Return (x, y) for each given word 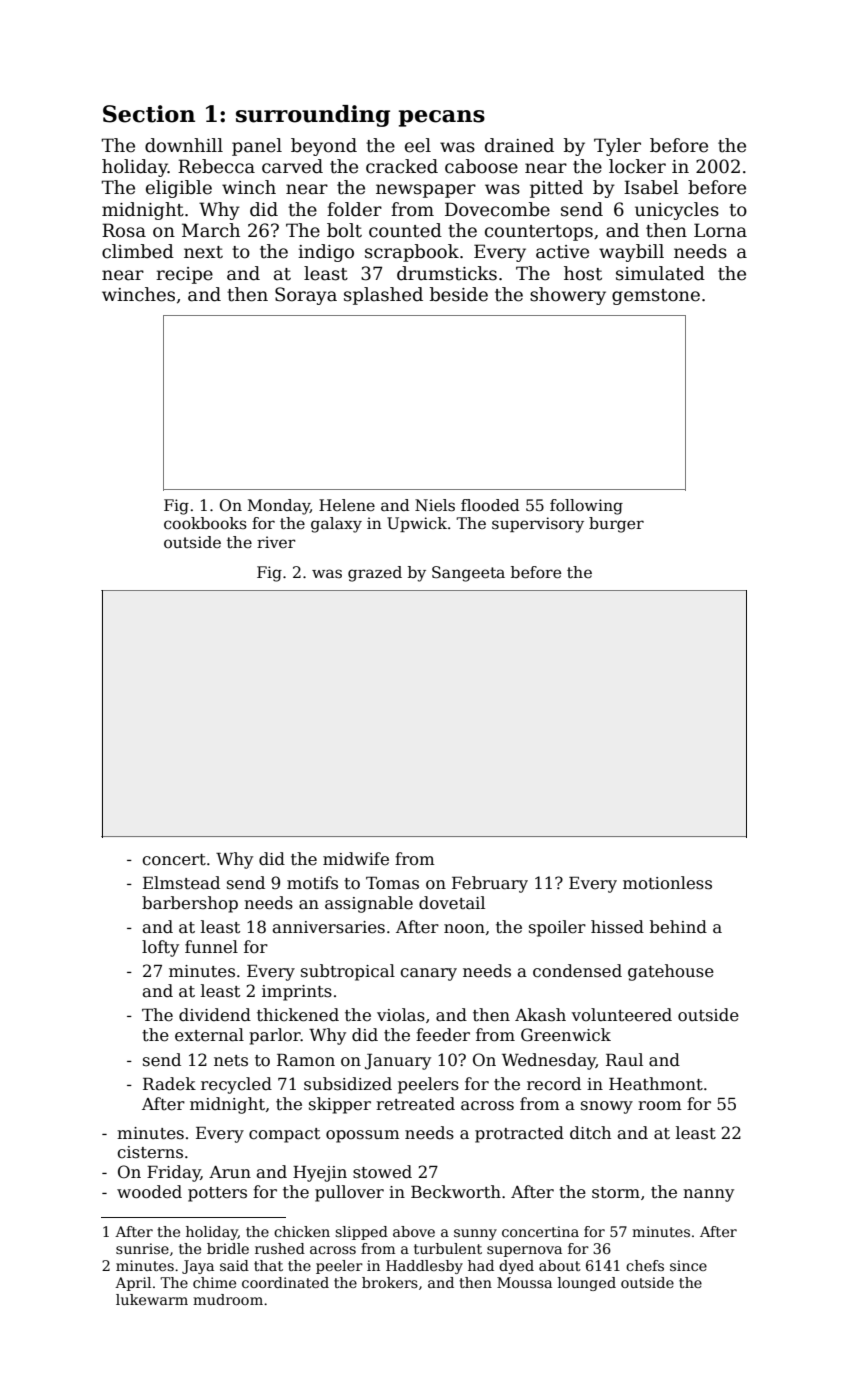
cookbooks (205, 523)
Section (149, 114)
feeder (443, 1035)
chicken (302, 1231)
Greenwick (566, 1035)
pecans (442, 118)
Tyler (617, 147)
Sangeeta (468, 574)
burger (616, 525)
